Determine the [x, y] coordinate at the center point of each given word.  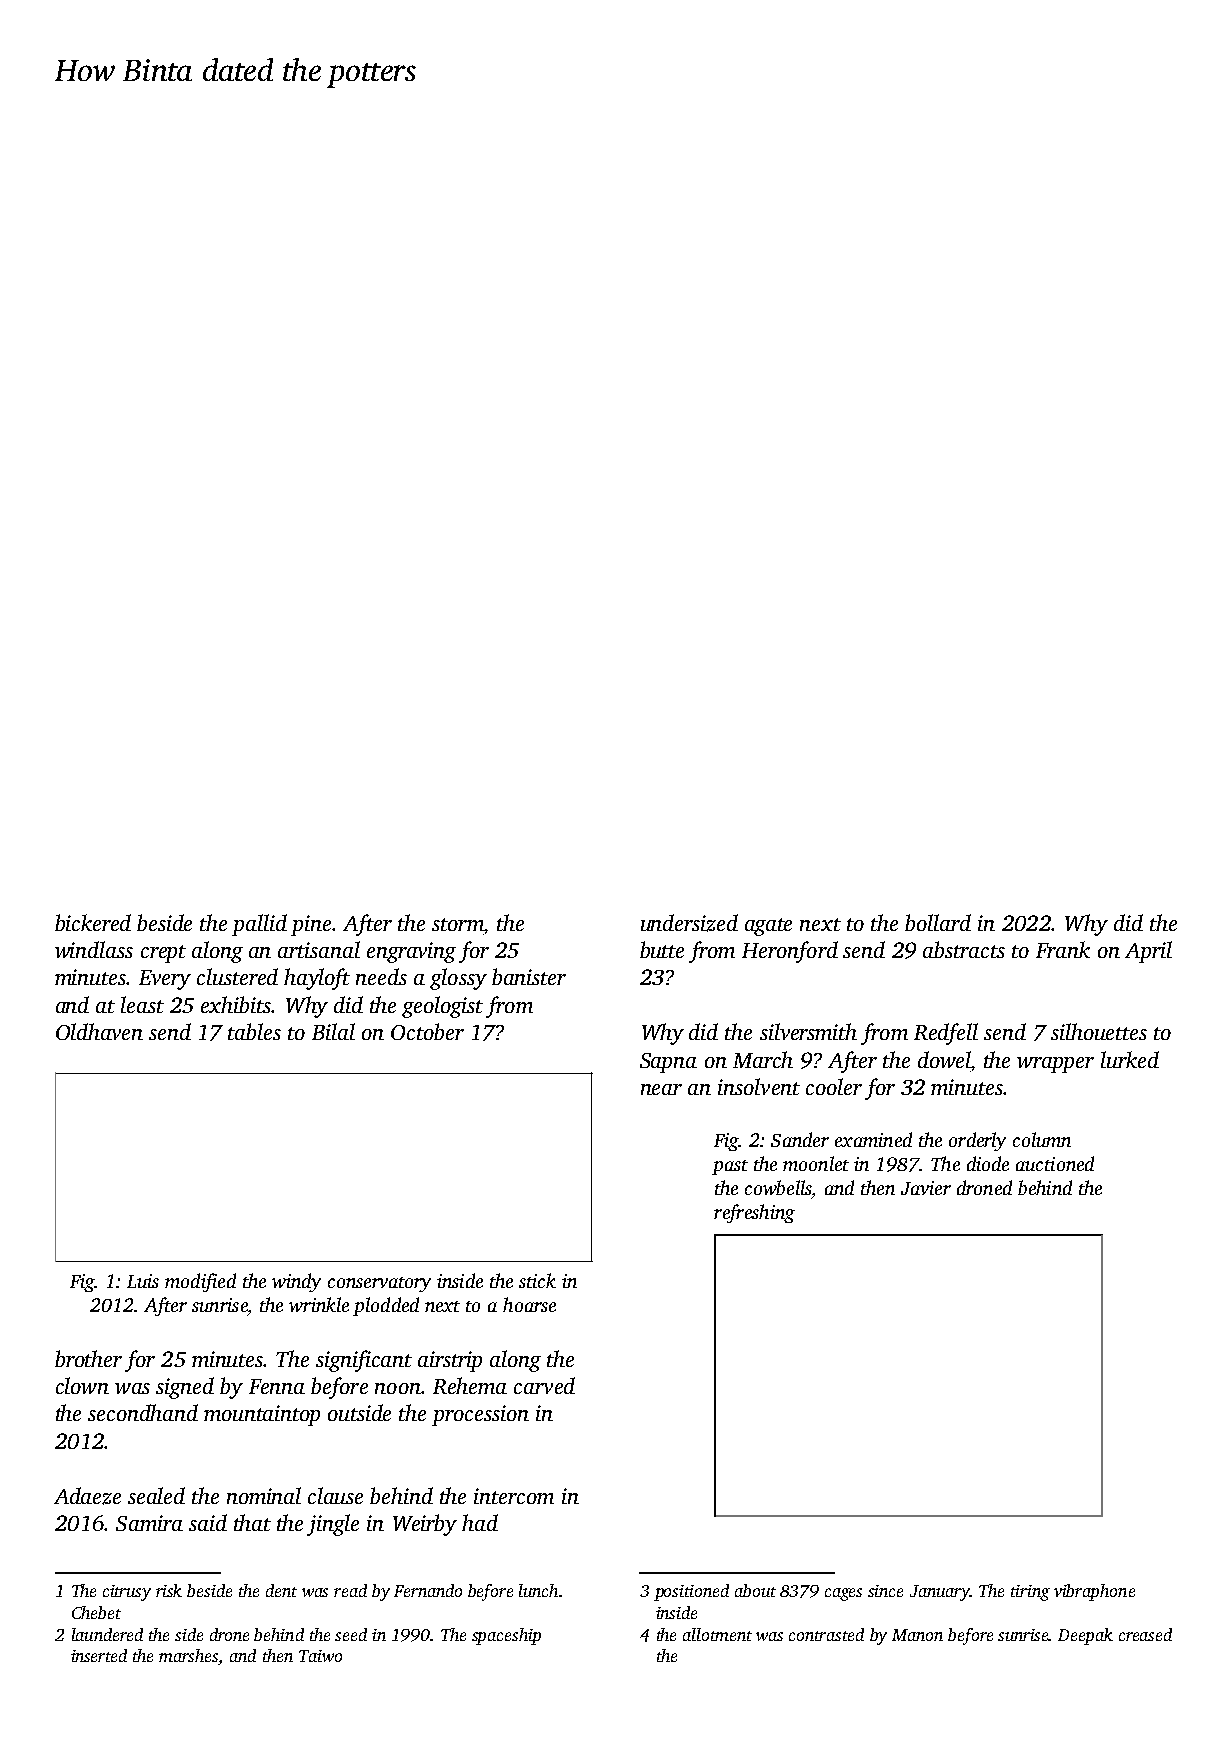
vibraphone [1094, 1592]
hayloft [317, 979]
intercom [514, 1496]
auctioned [1055, 1163]
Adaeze [87, 1496]
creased [1145, 1634]
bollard [938, 922]
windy [296, 1282]
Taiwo [320, 1656]
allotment [717, 1634]
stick [537, 1280]
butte [662, 949]
